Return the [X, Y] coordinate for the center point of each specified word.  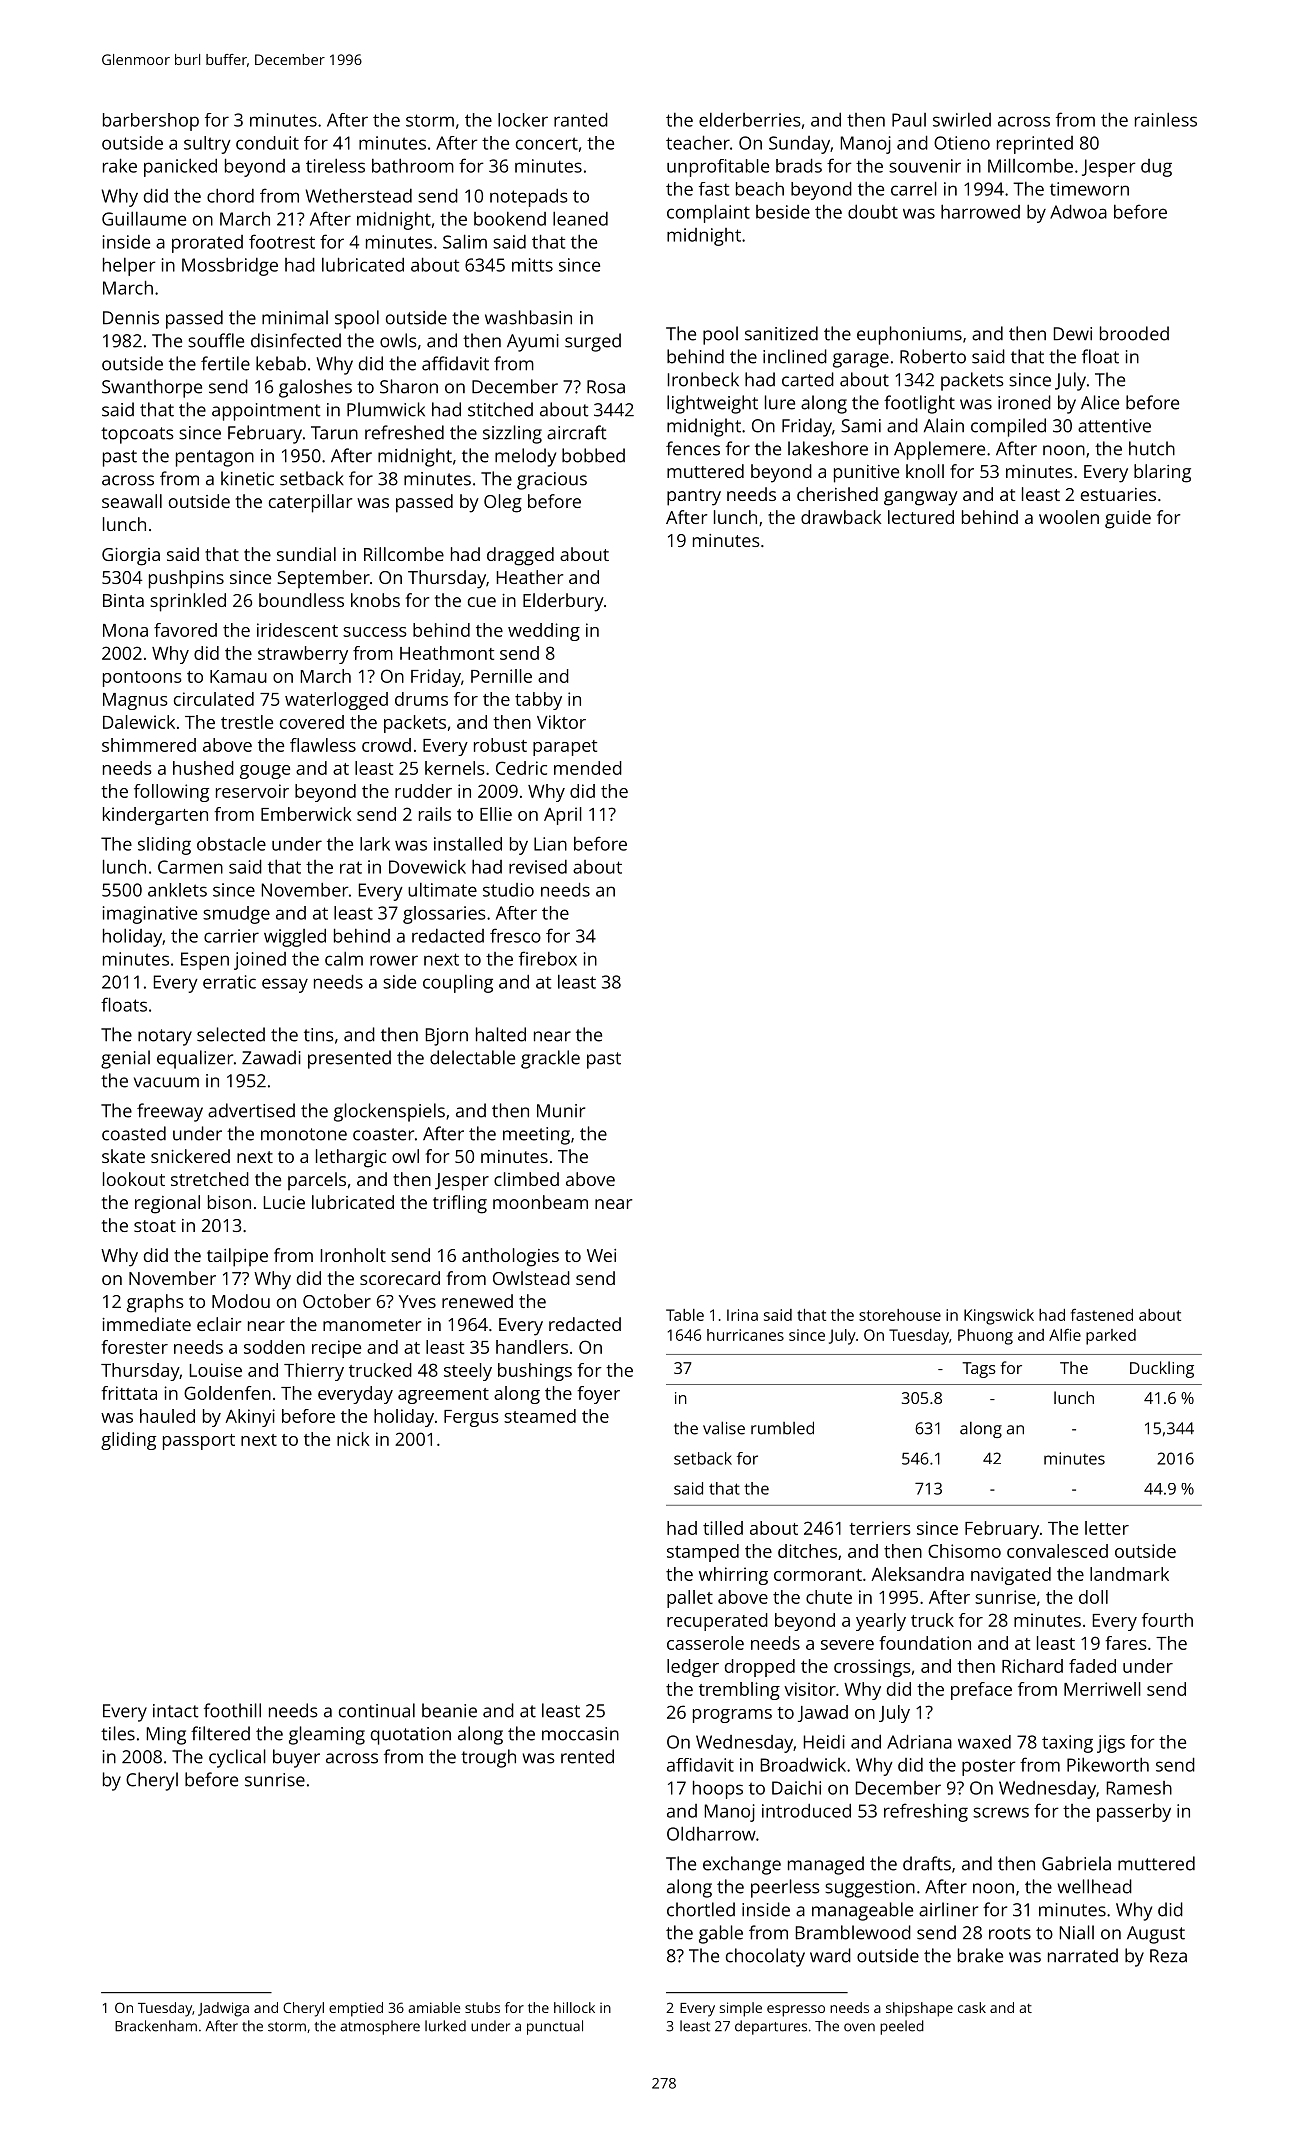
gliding [128, 1441]
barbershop [151, 122]
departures [771, 2027]
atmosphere [380, 2027]
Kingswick [999, 1317]
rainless [1166, 119]
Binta [123, 600]
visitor [810, 1689]
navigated [1011, 1576]
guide [1128, 519]
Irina [742, 1315]
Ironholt [353, 1255]
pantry [694, 497]
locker [523, 120]
